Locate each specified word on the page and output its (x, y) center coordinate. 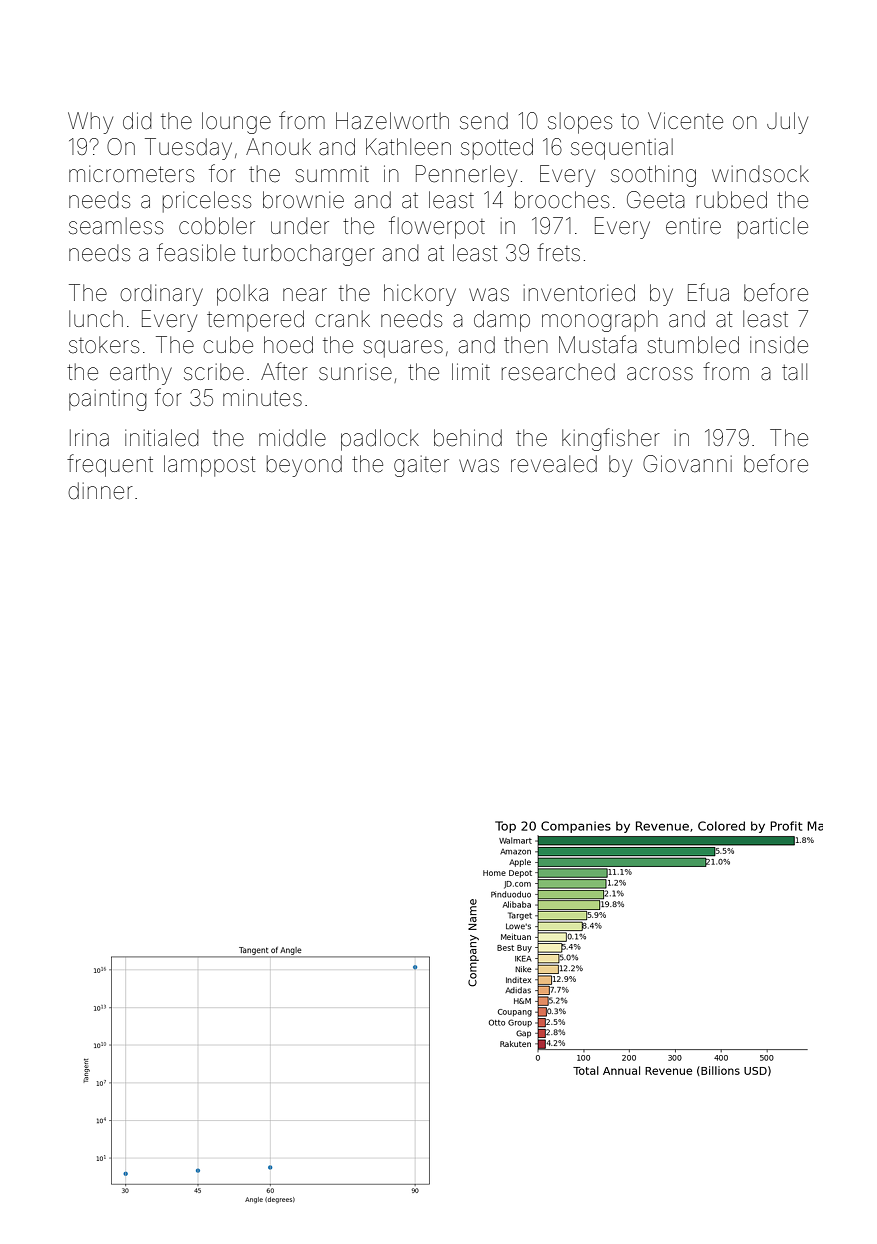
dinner (100, 491)
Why (90, 123)
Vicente (685, 121)
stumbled (693, 345)
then (526, 345)
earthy (141, 374)
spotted (497, 149)
